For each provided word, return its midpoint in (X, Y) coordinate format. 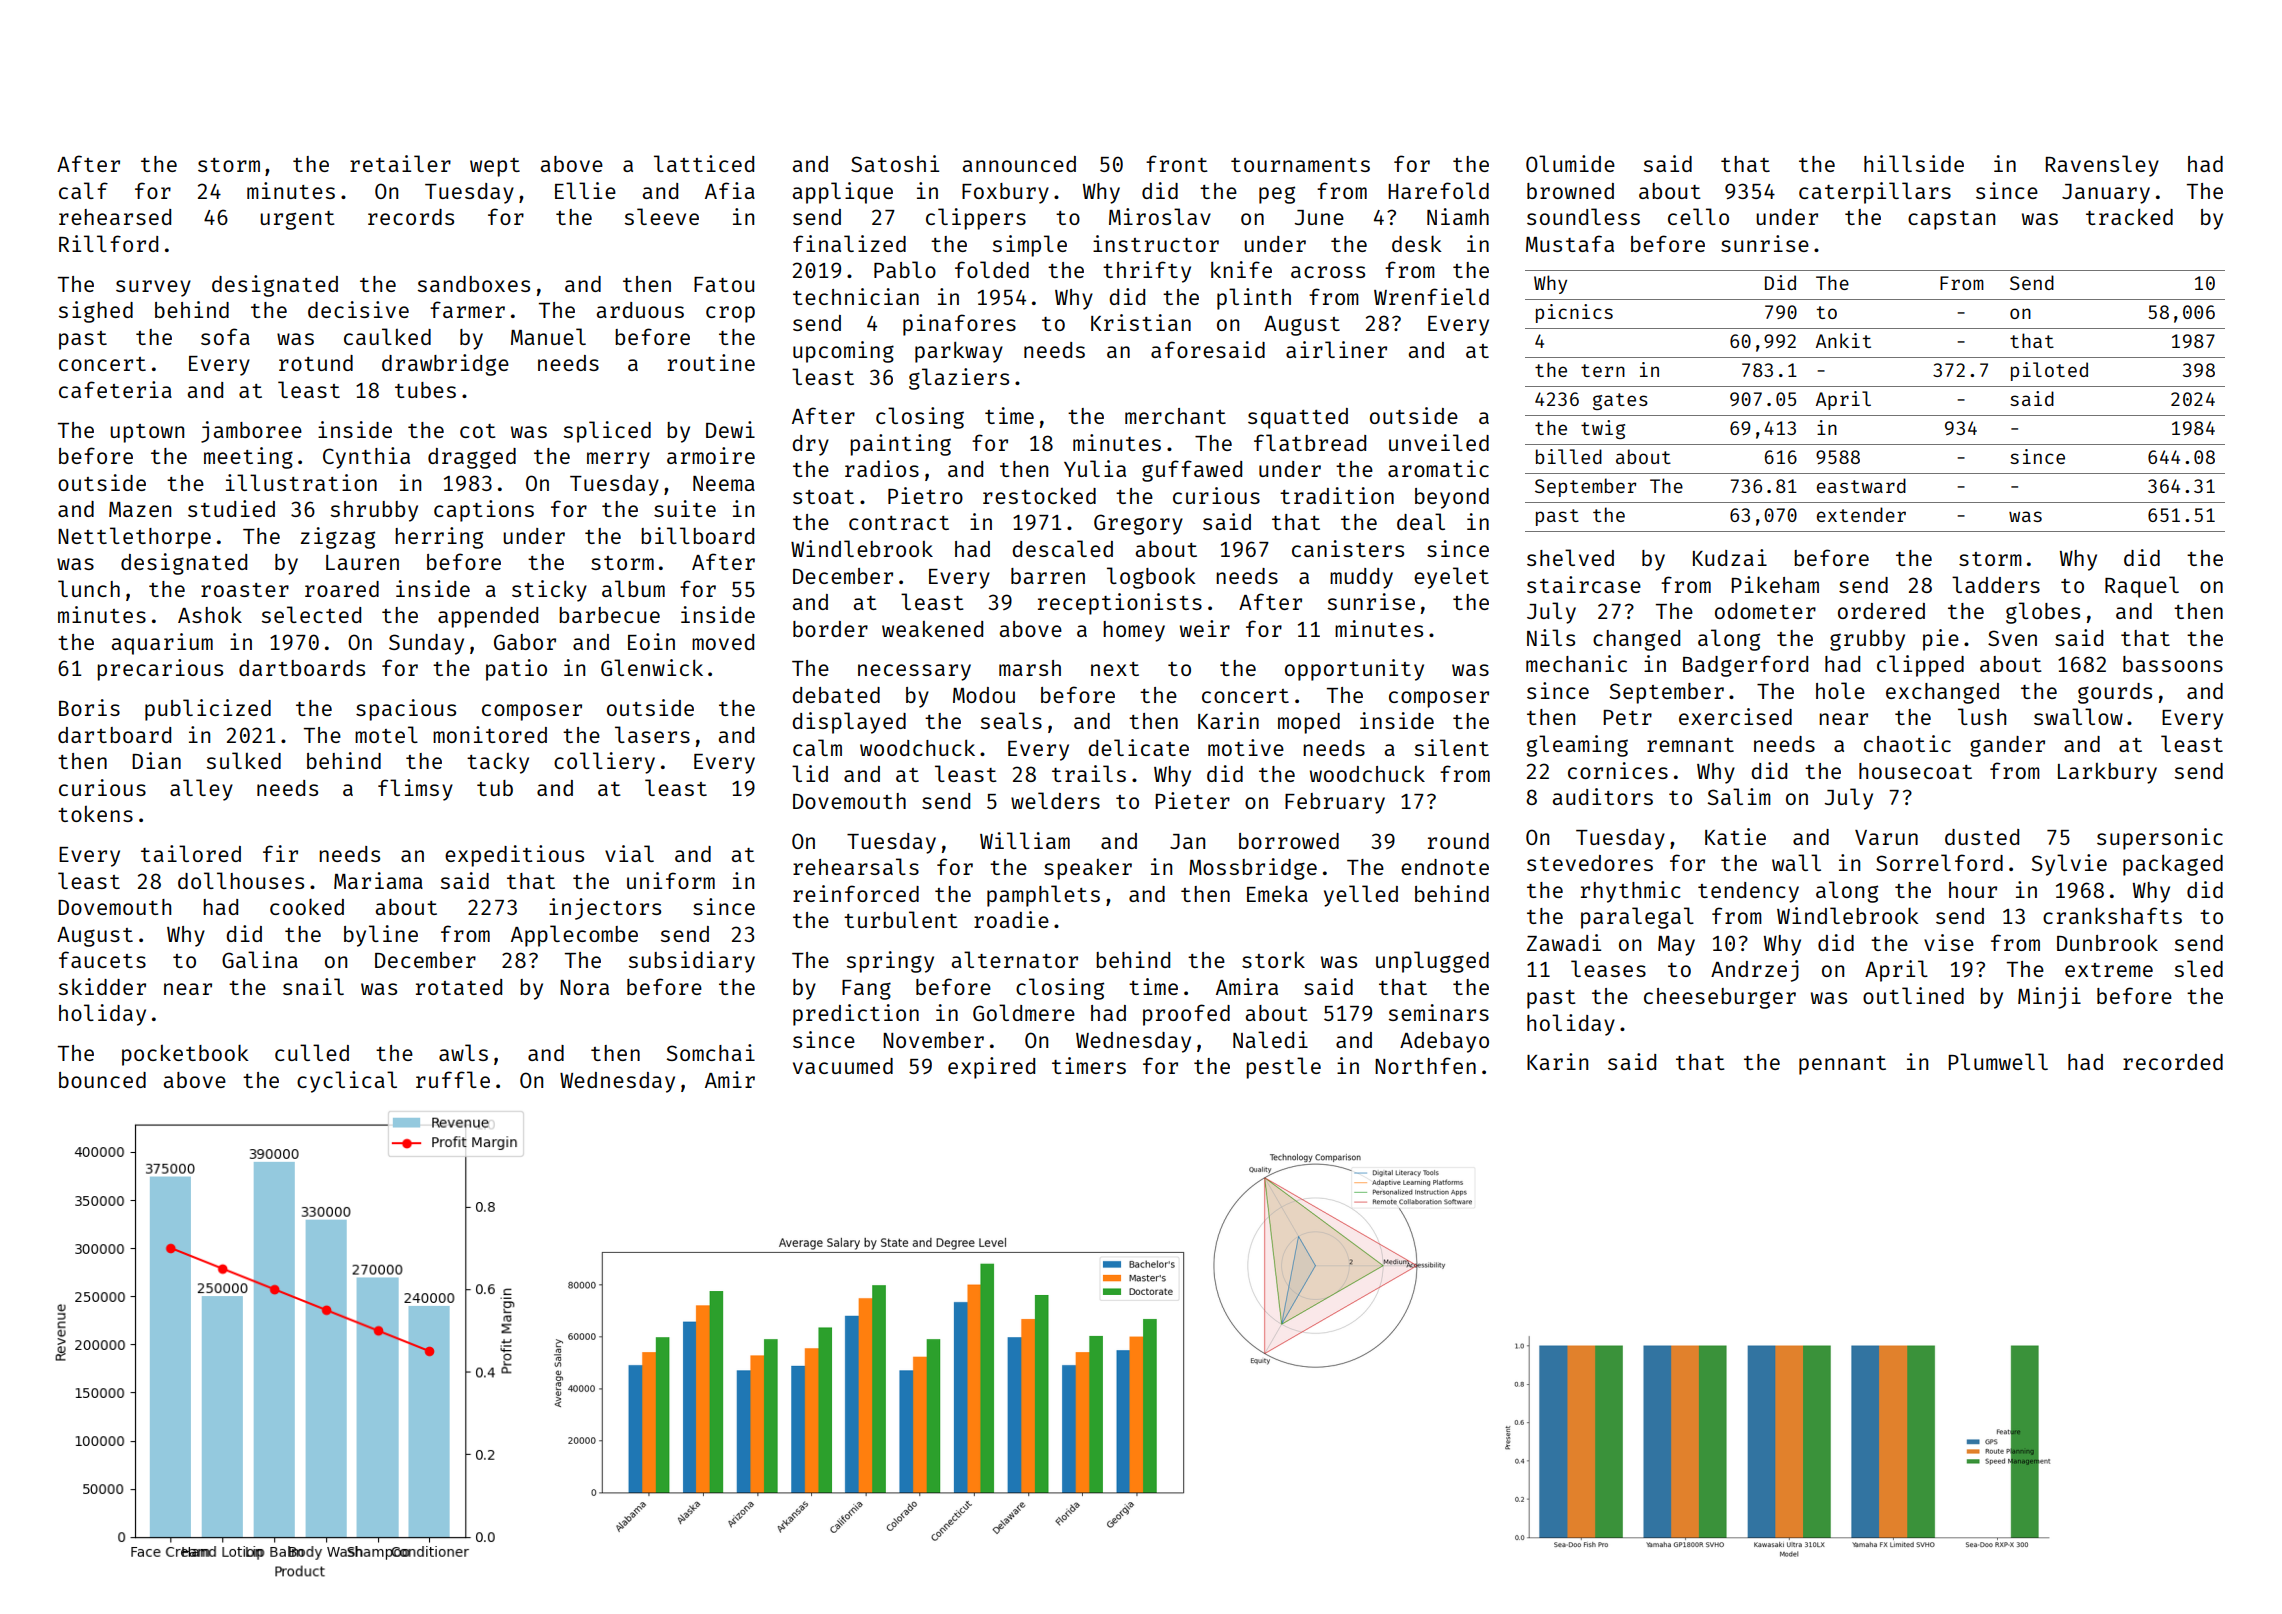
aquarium (162, 644)
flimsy (415, 790)
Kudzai (1730, 557)
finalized (849, 243)
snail (313, 986)
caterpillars (1875, 193)
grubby (1867, 640)
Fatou (724, 284)
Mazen (140, 509)
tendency (1748, 892)
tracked (2129, 216)
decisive (358, 309)
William (1025, 840)
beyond (1452, 498)
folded (992, 269)
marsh (1030, 668)
